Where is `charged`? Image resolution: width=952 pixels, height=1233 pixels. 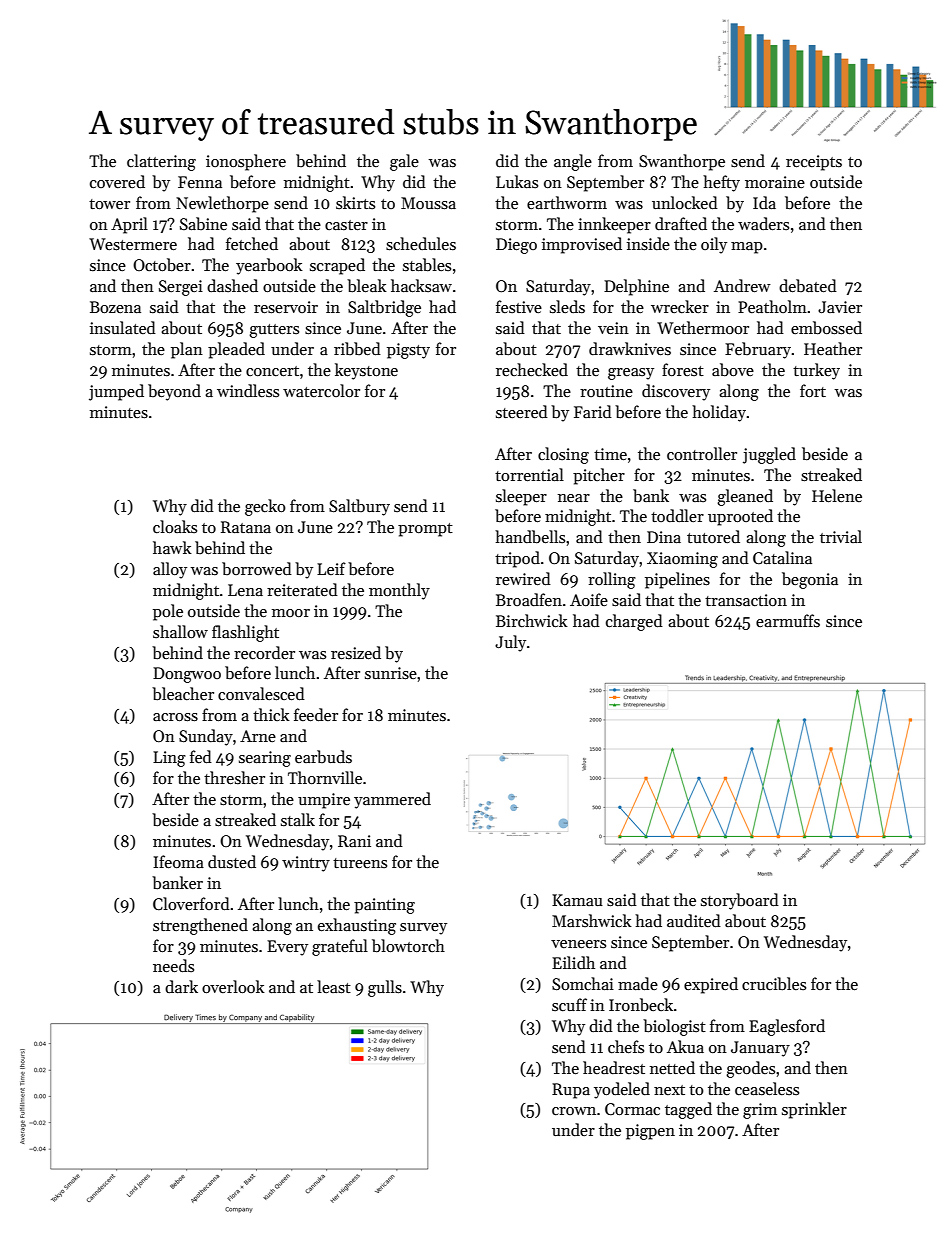 charged is located at coordinates (634, 622).
